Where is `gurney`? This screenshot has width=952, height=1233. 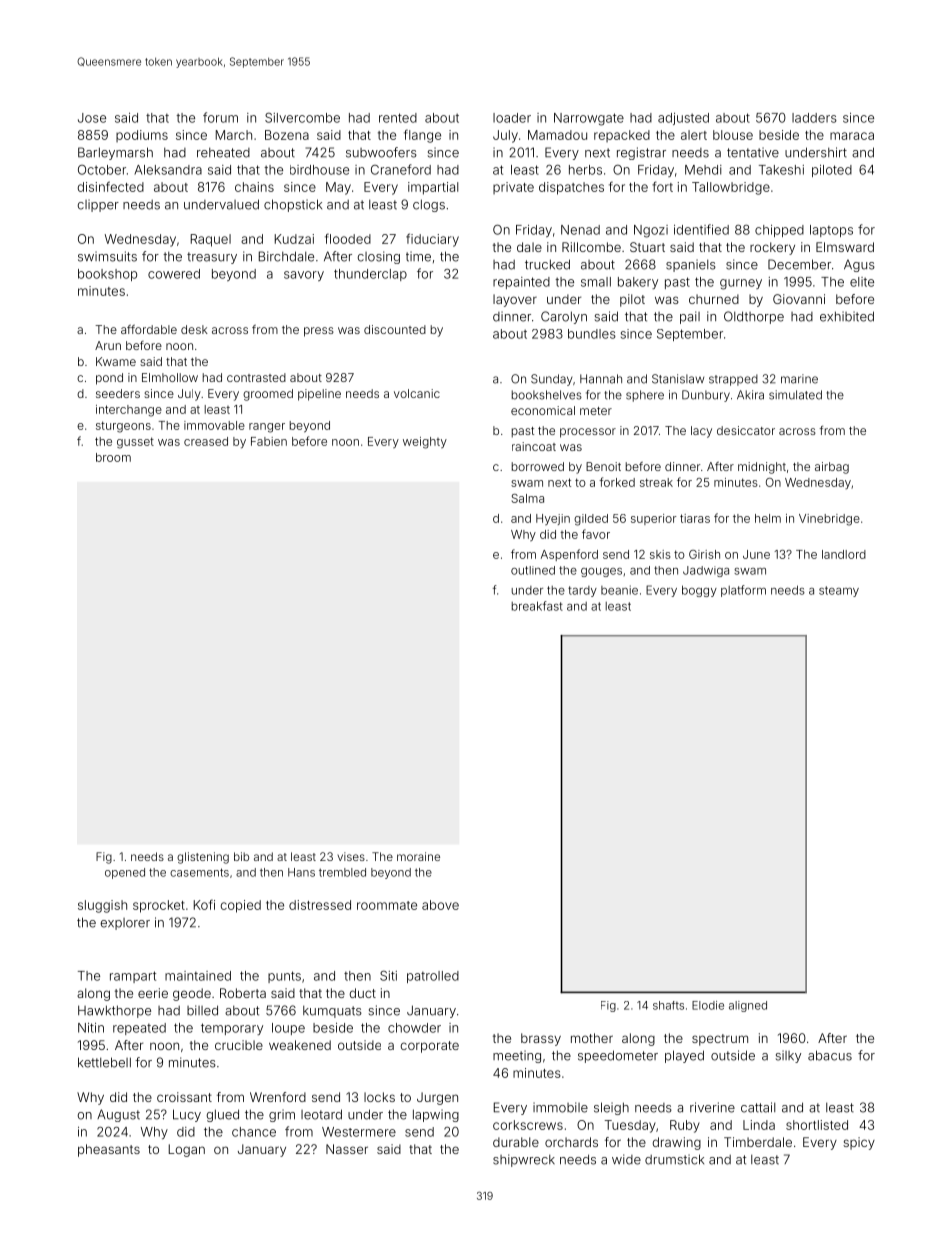 gurney is located at coordinates (741, 284).
